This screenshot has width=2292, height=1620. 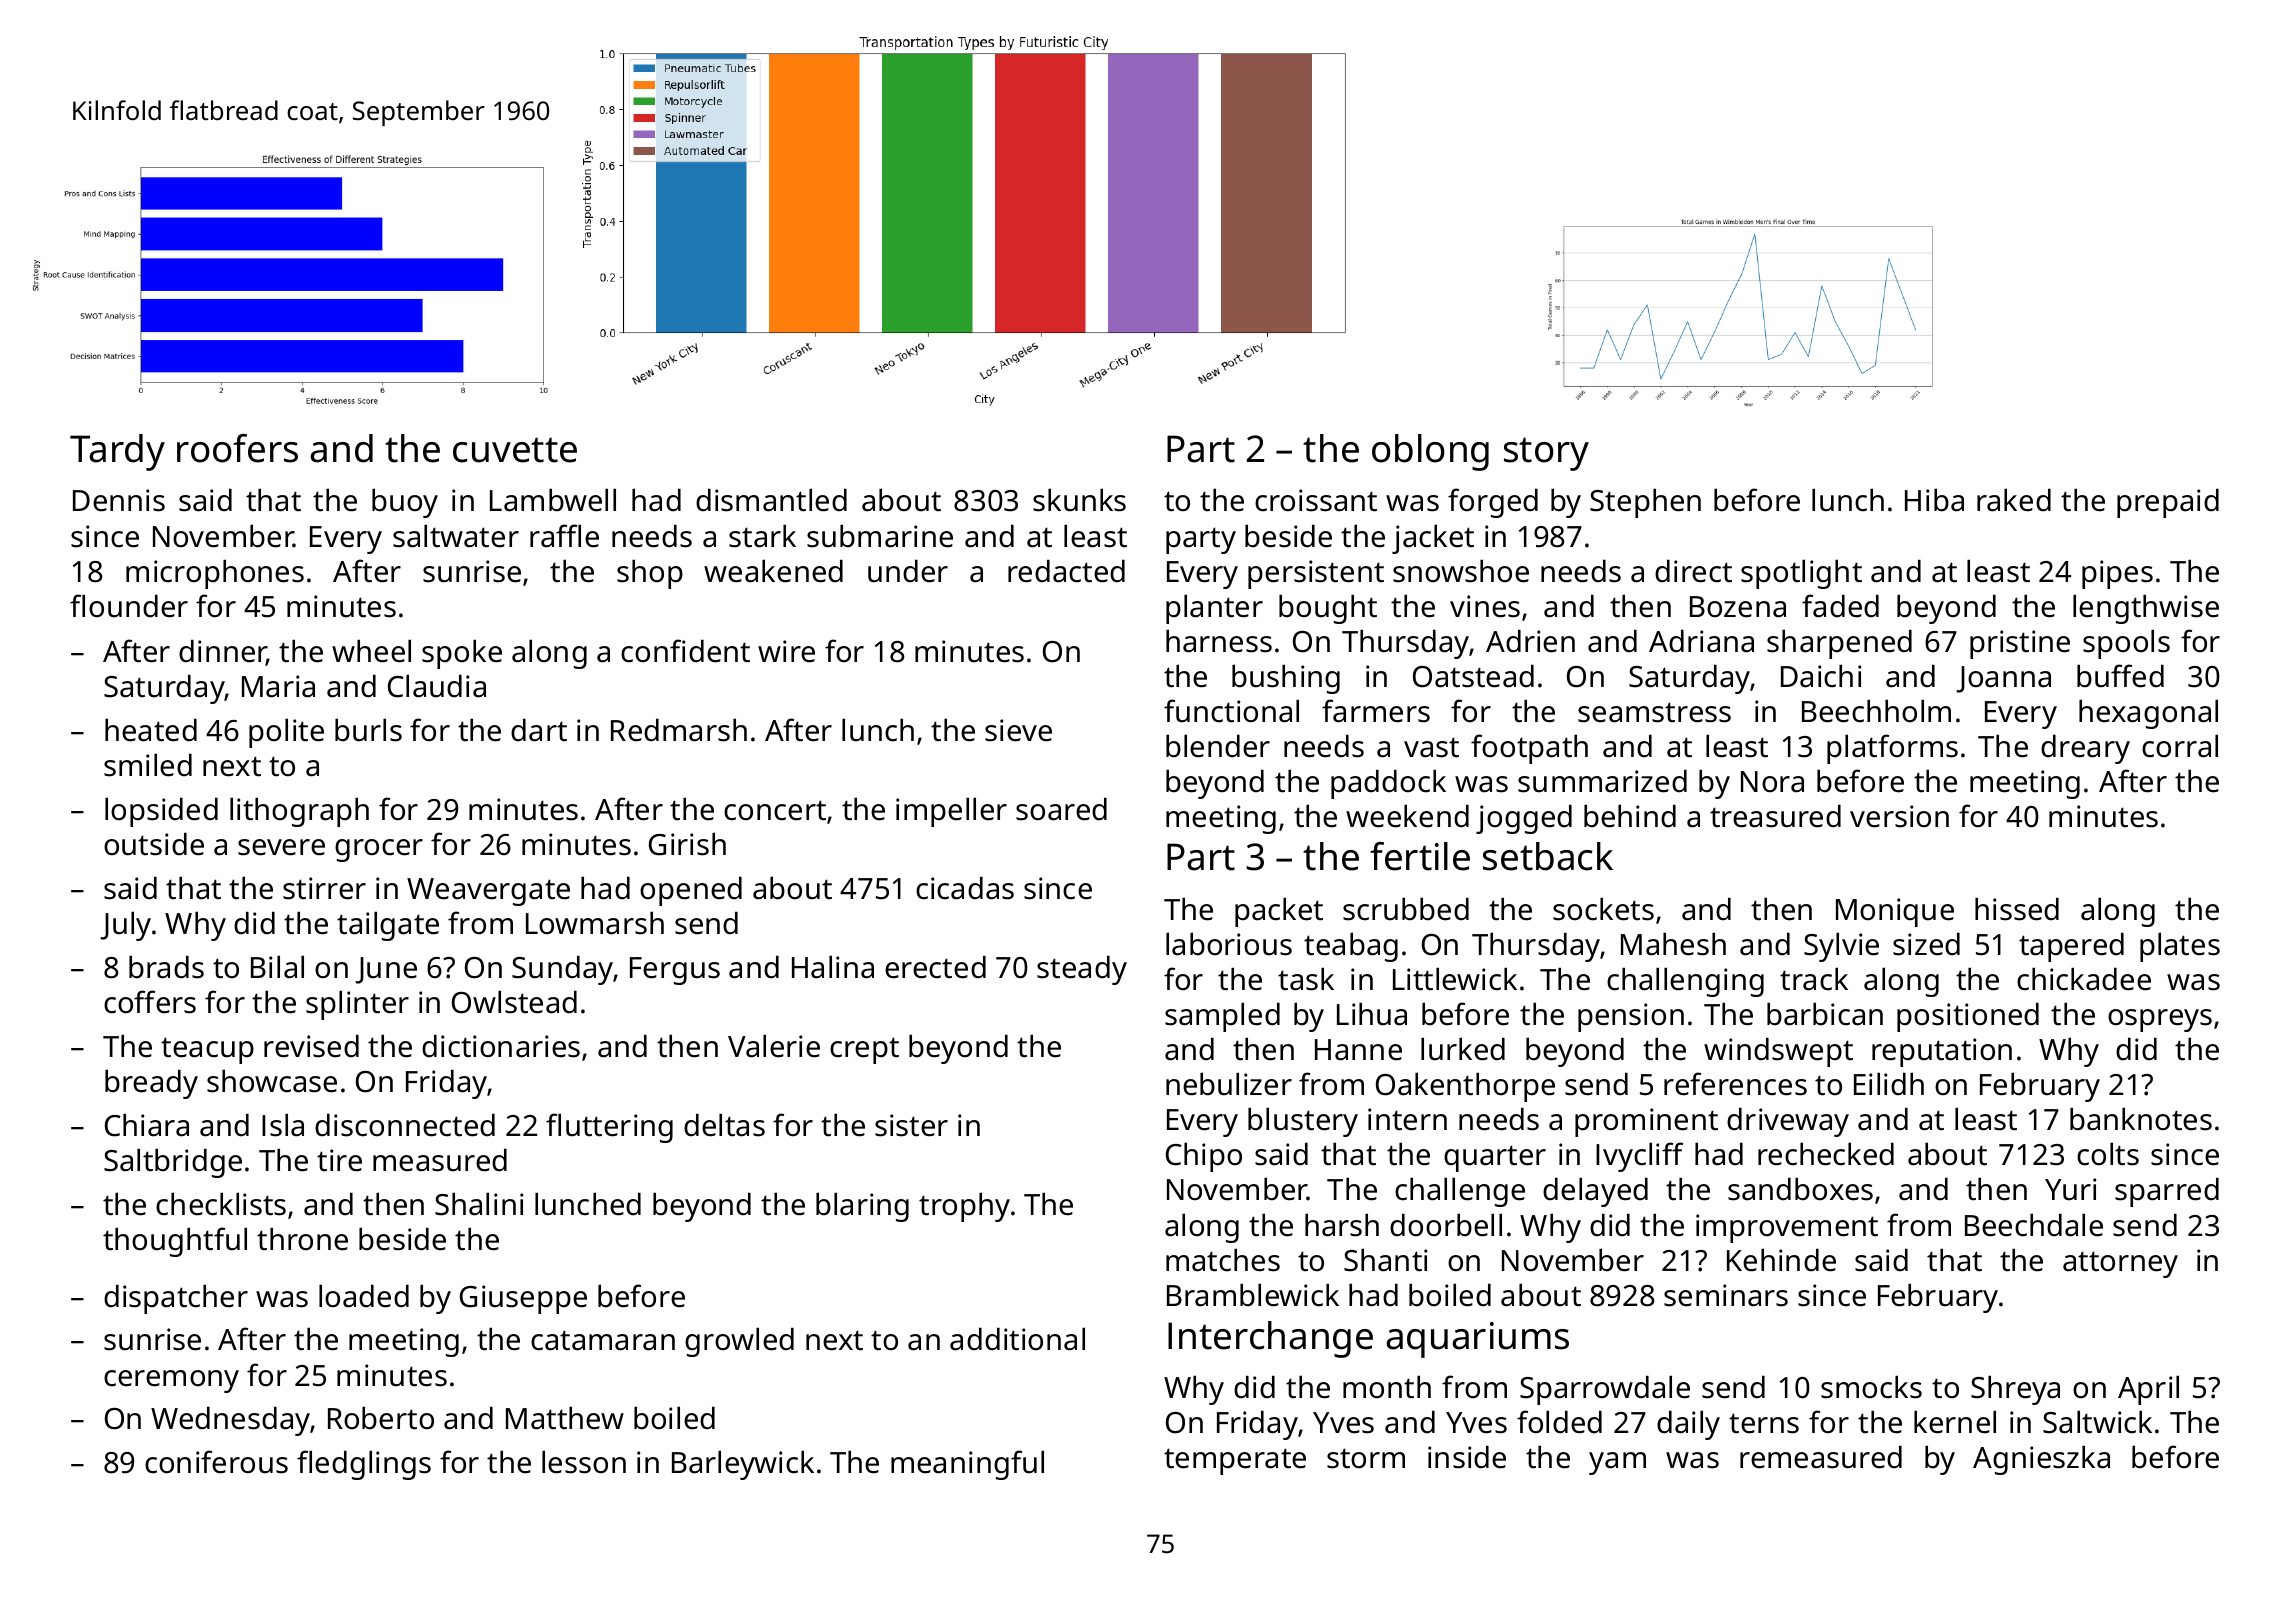 I want to click on Dennis, so click(x=119, y=500).
